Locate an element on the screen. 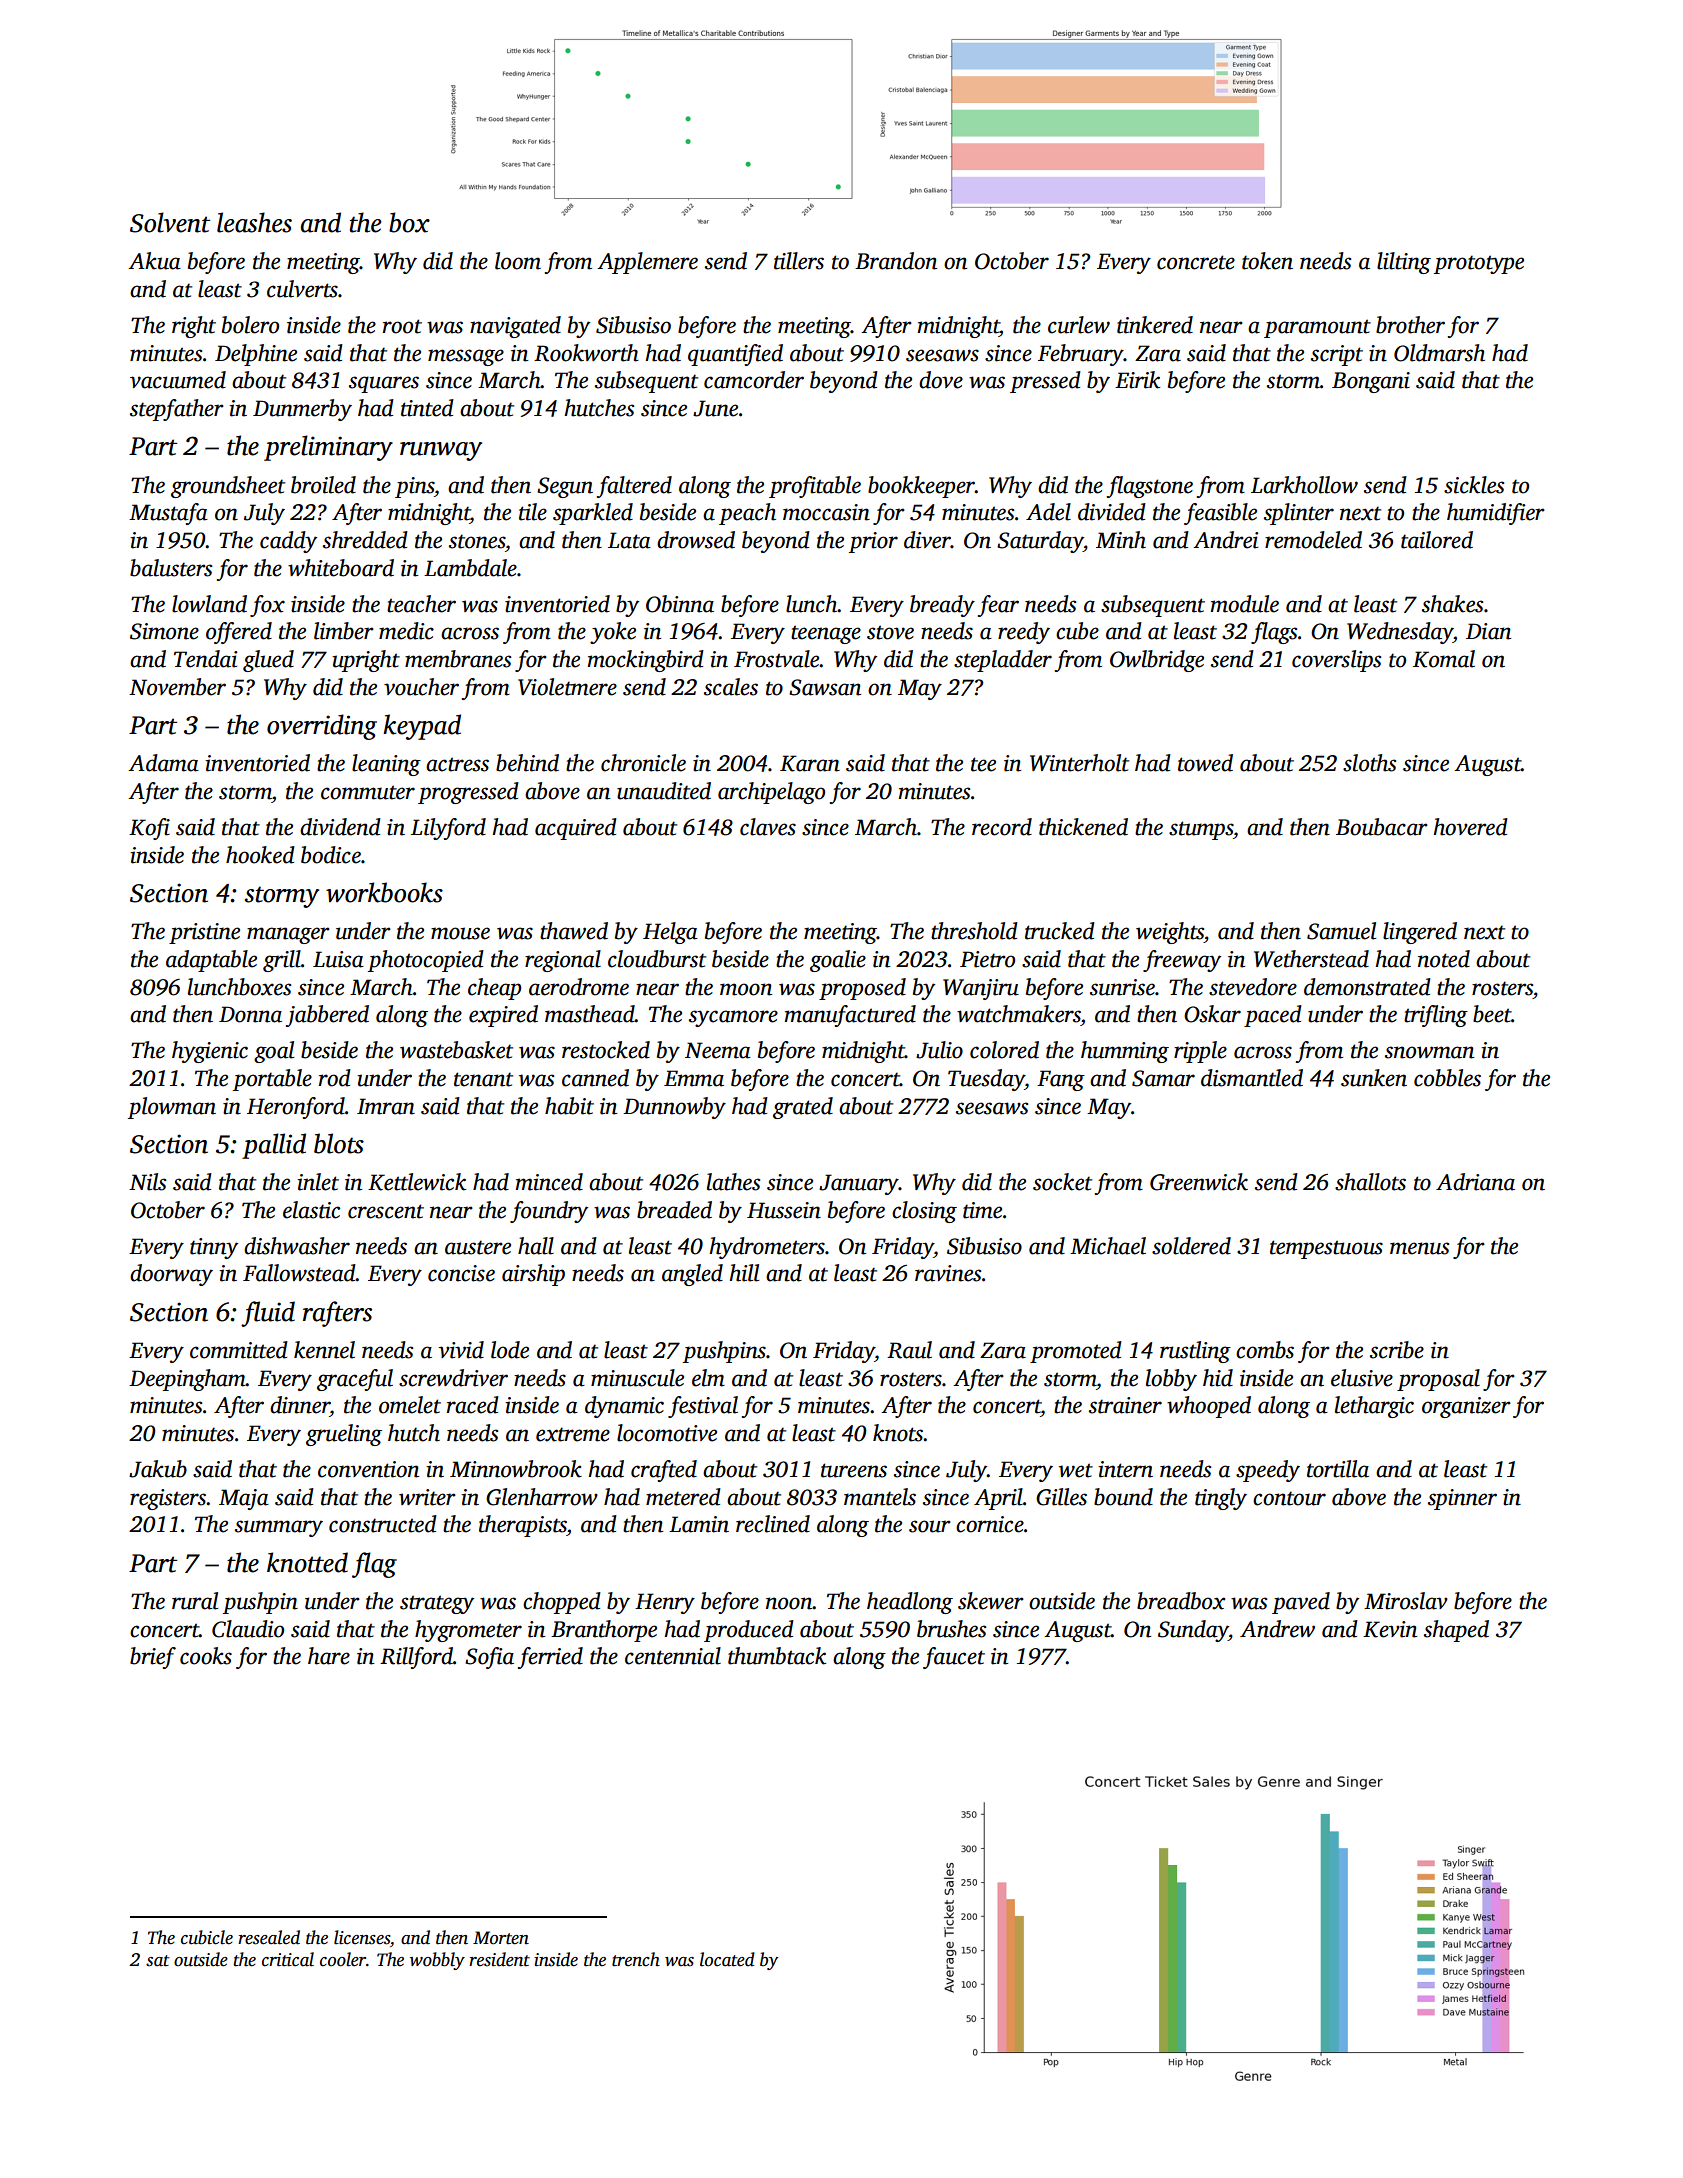 The image size is (1683, 2178). token is located at coordinates (1267, 261).
